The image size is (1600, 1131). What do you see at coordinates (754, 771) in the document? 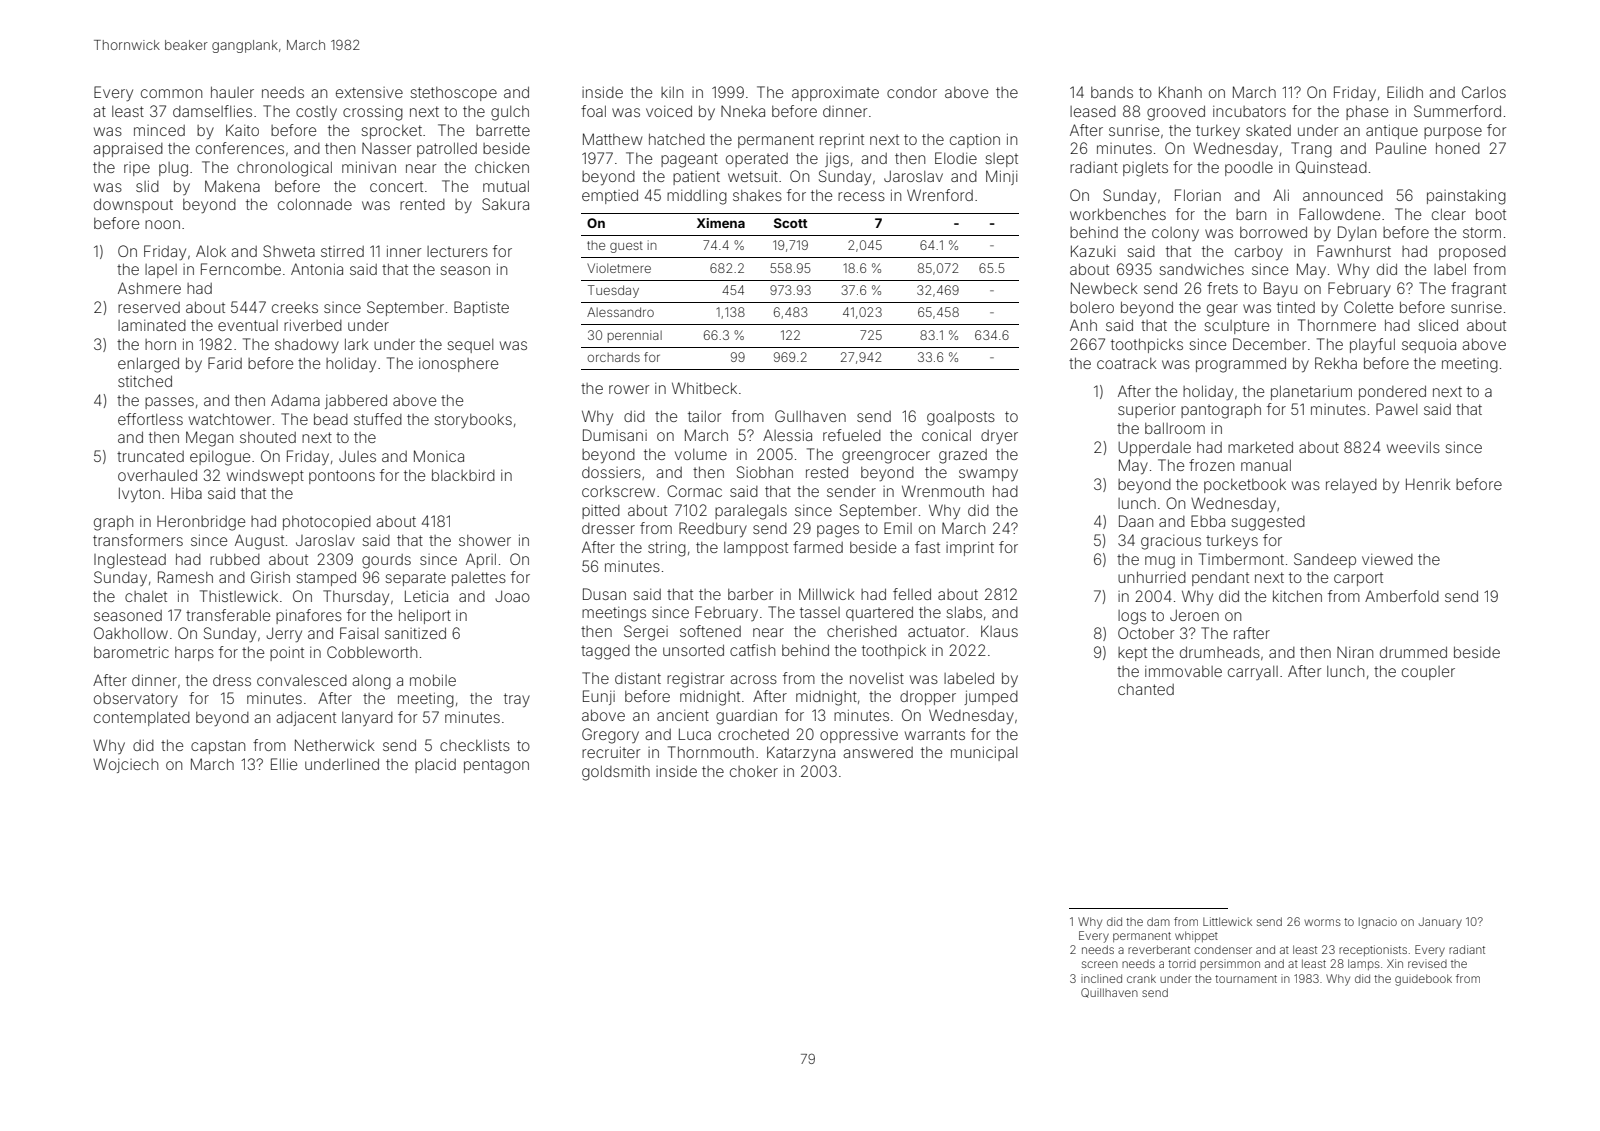
I see `choker` at bounding box center [754, 771].
